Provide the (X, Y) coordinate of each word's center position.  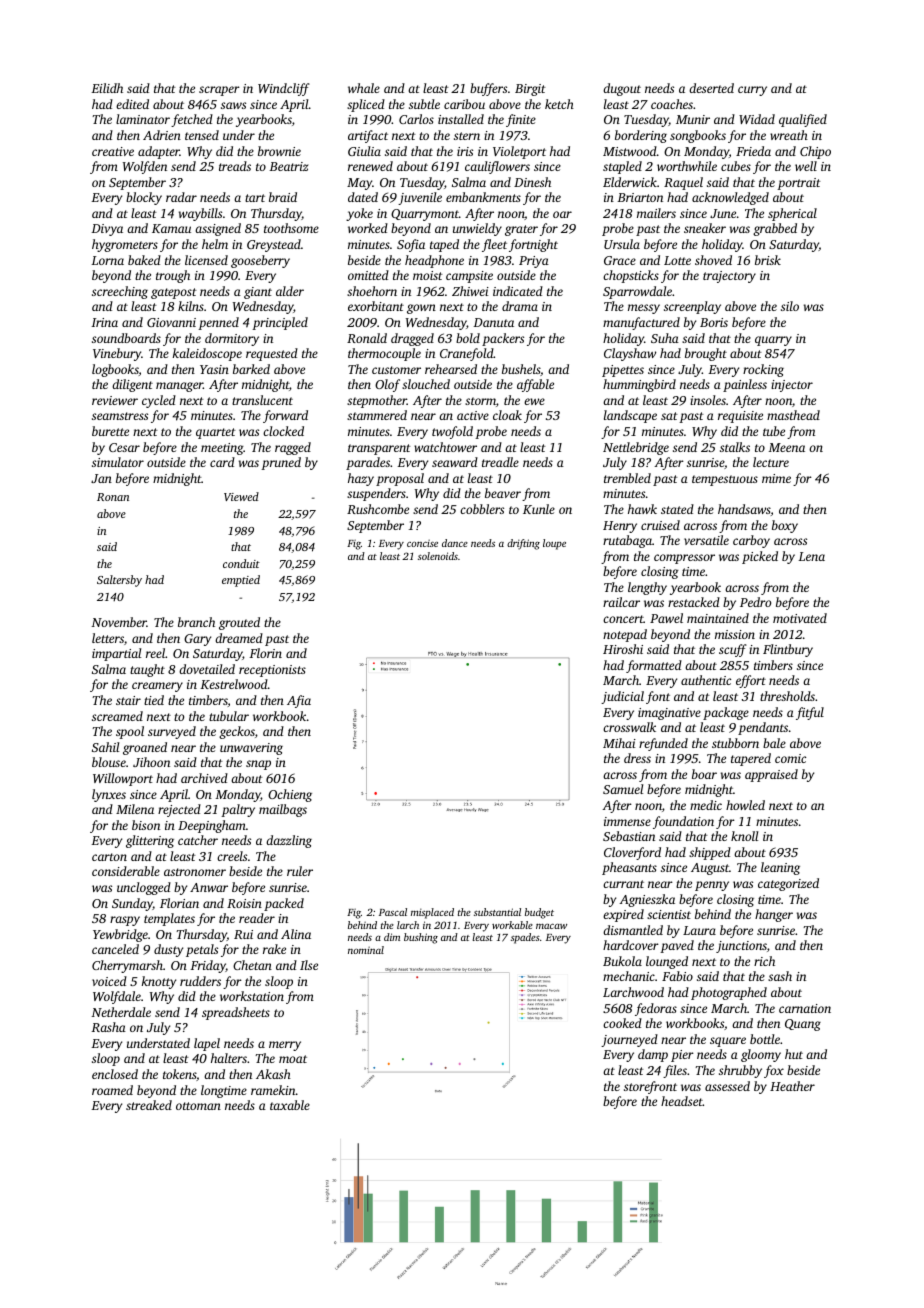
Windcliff (284, 89)
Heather (792, 1086)
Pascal (393, 912)
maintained (718, 618)
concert (623, 619)
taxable (290, 1105)
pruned (281, 463)
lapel (207, 1044)
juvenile (420, 198)
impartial (116, 654)
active (473, 415)
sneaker (705, 228)
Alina (296, 934)
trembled (627, 478)
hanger (774, 915)
